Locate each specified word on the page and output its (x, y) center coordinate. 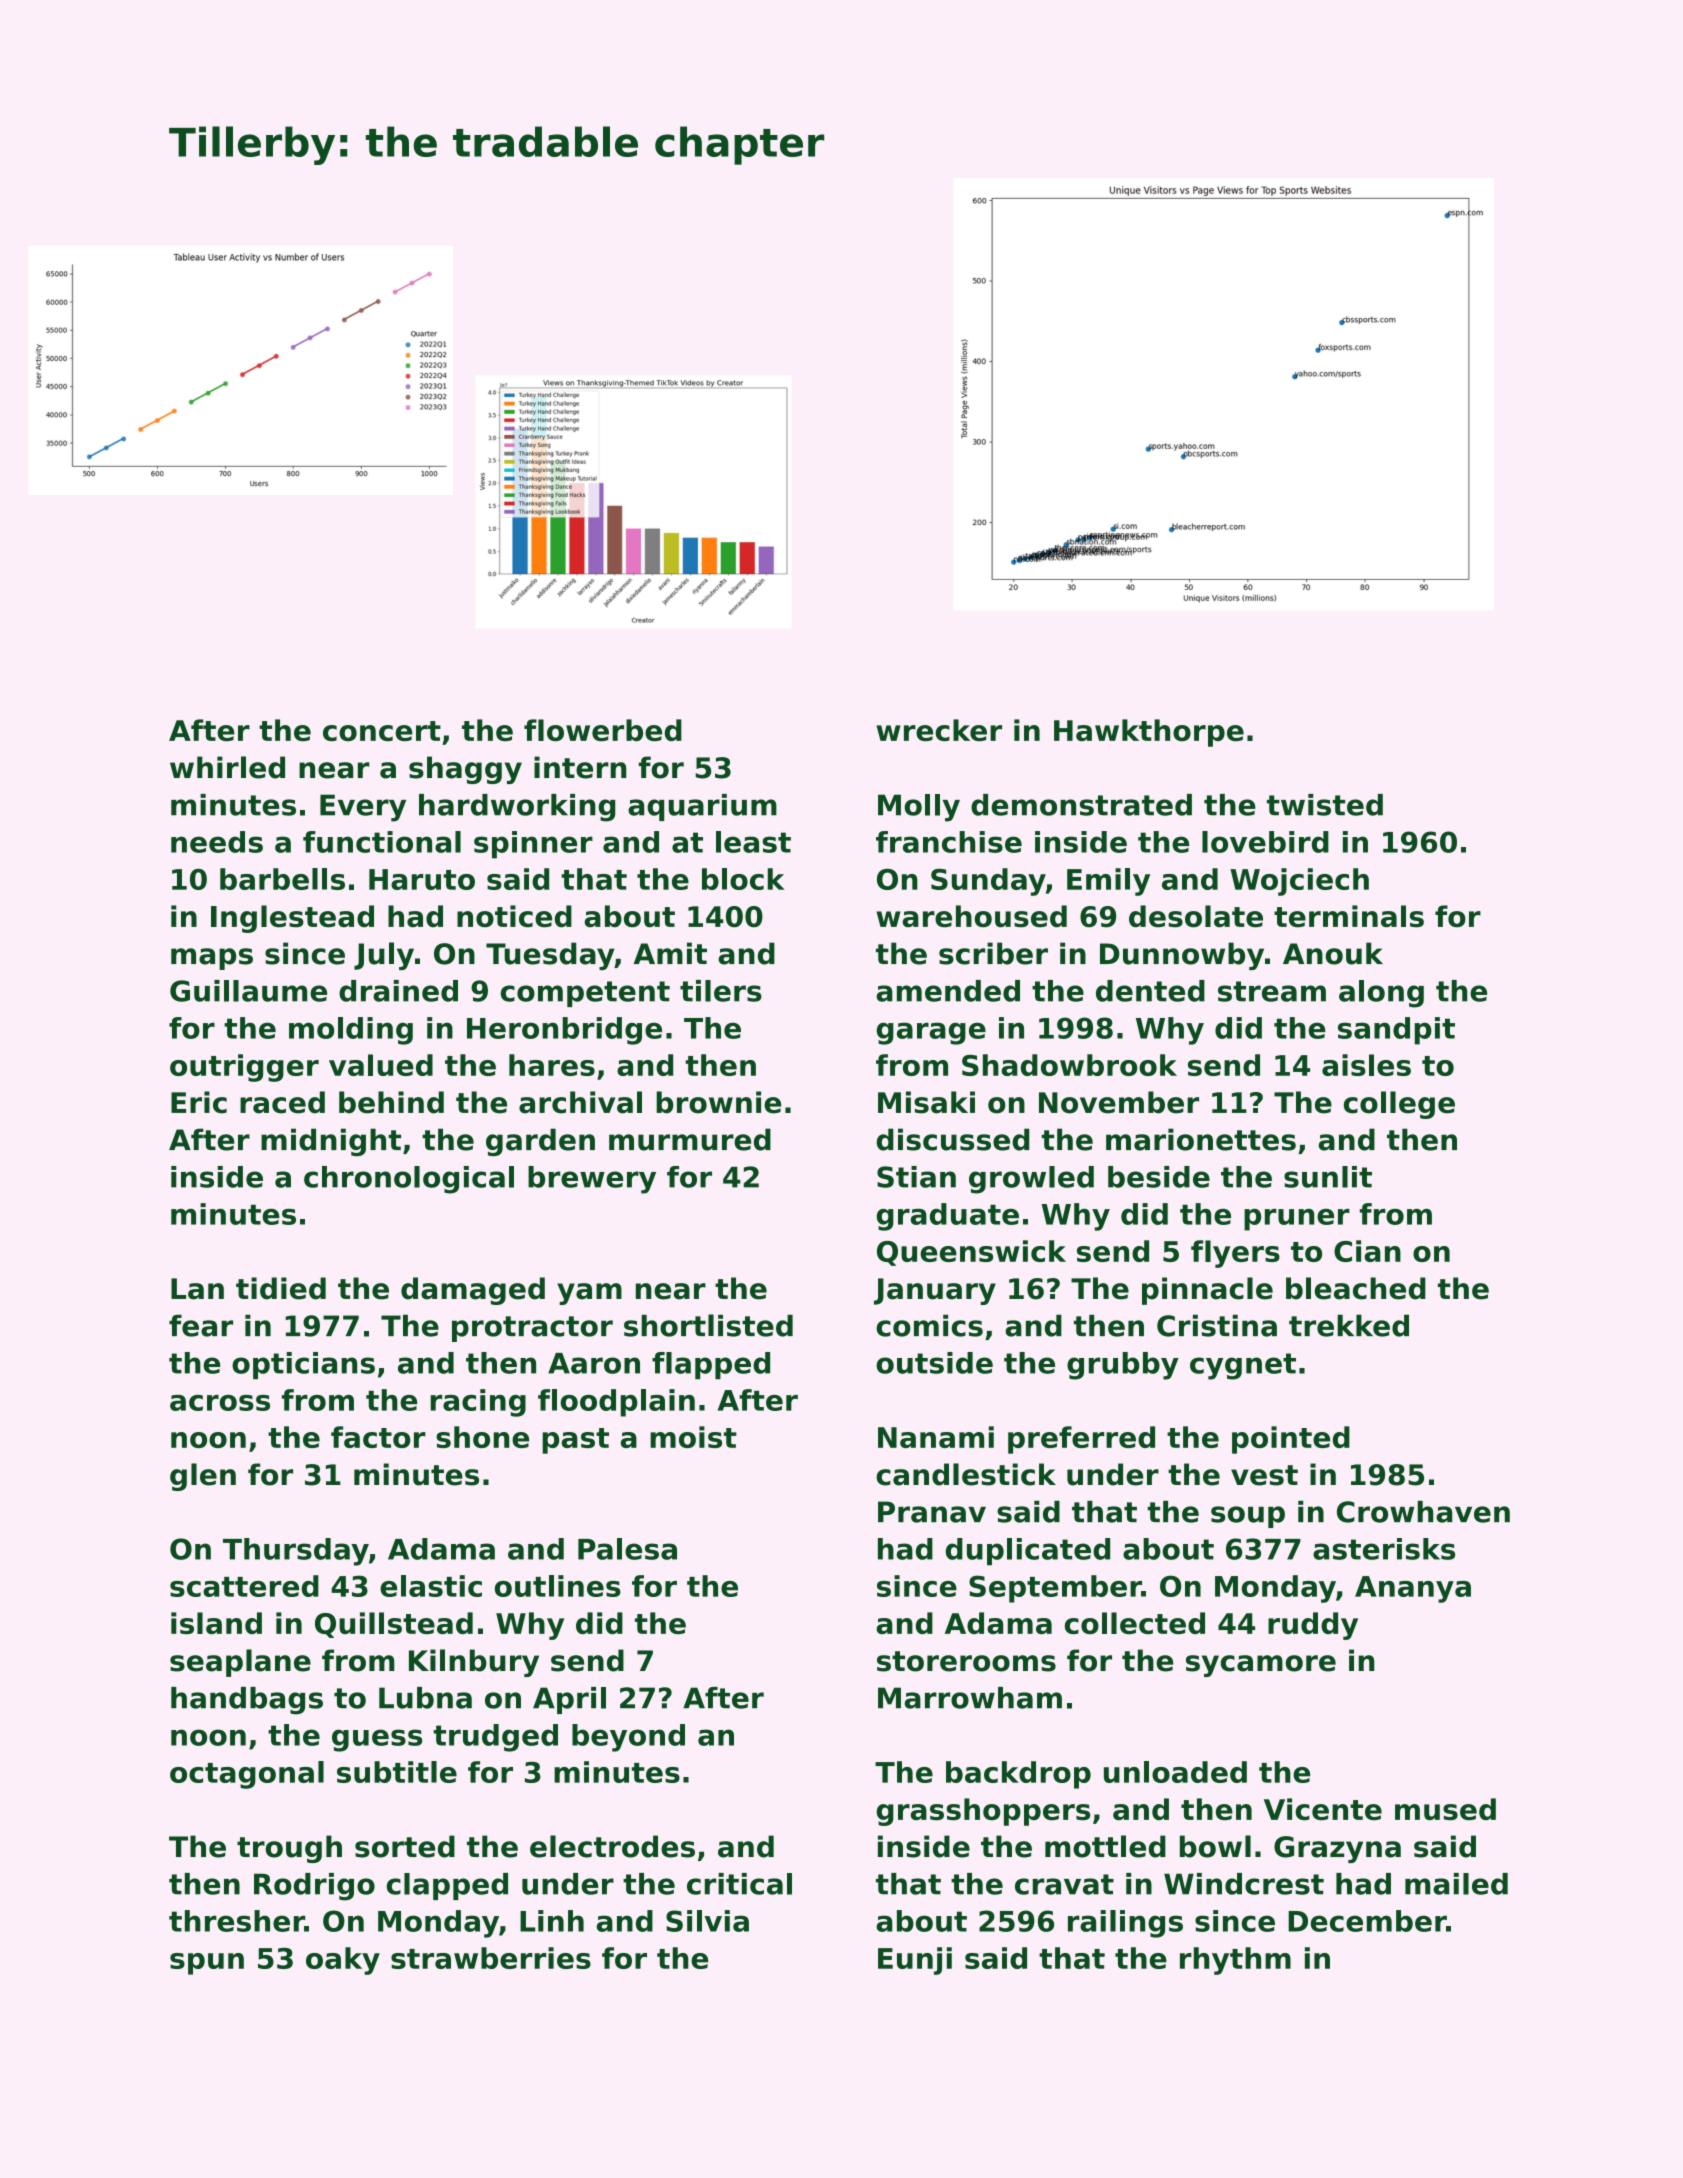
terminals (1349, 916)
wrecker (939, 730)
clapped (447, 1886)
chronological (409, 1180)
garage (931, 1033)
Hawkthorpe (1149, 733)
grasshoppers (983, 1812)
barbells (282, 879)
